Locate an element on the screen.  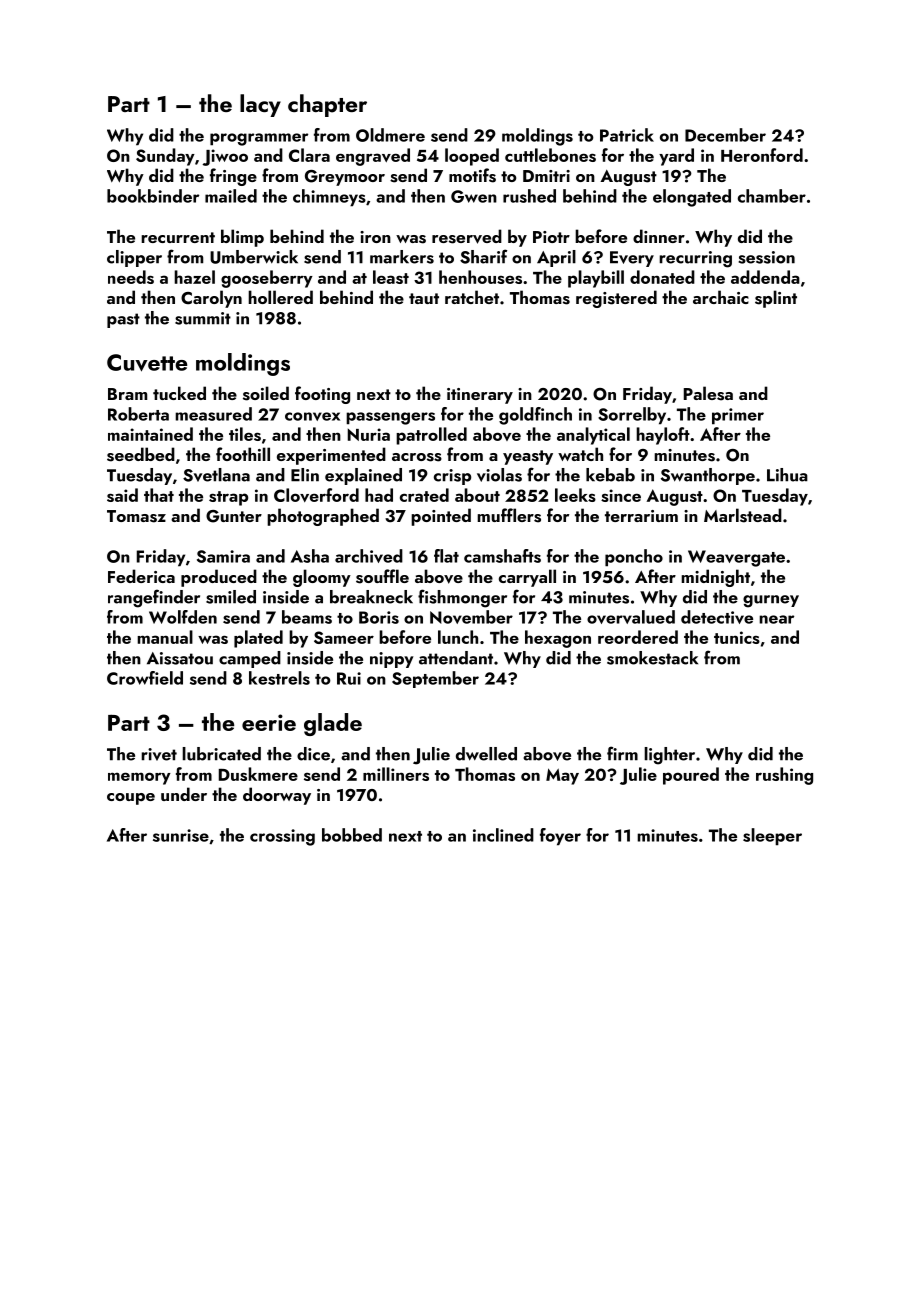
footing is located at coordinates (322, 395).
